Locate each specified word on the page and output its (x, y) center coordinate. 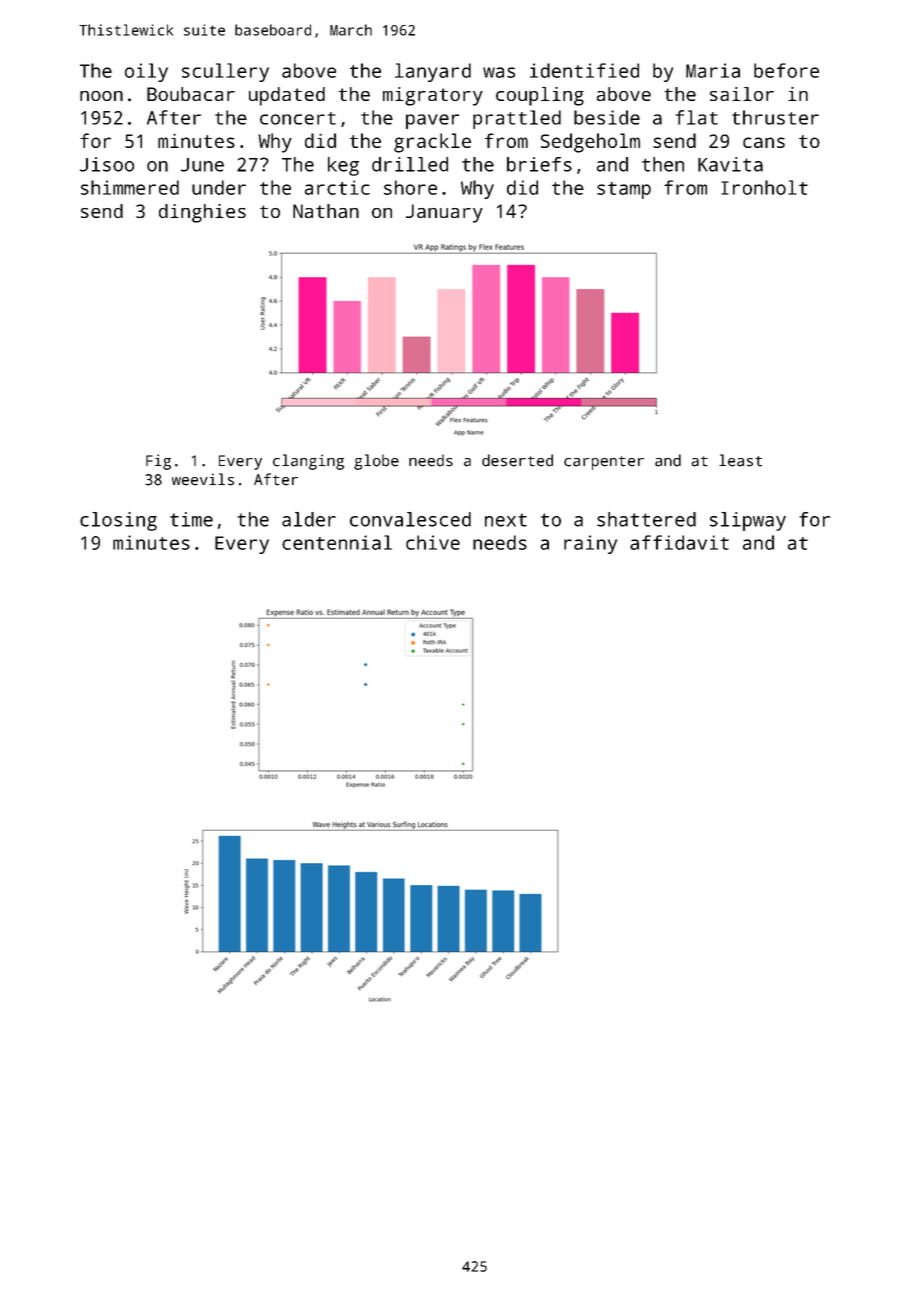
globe (376, 462)
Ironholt (764, 187)
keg (343, 166)
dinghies (202, 213)
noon (101, 96)
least (740, 460)
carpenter (604, 463)
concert (298, 118)
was (499, 72)
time (191, 519)
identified (584, 70)
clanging (308, 462)
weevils (203, 479)
